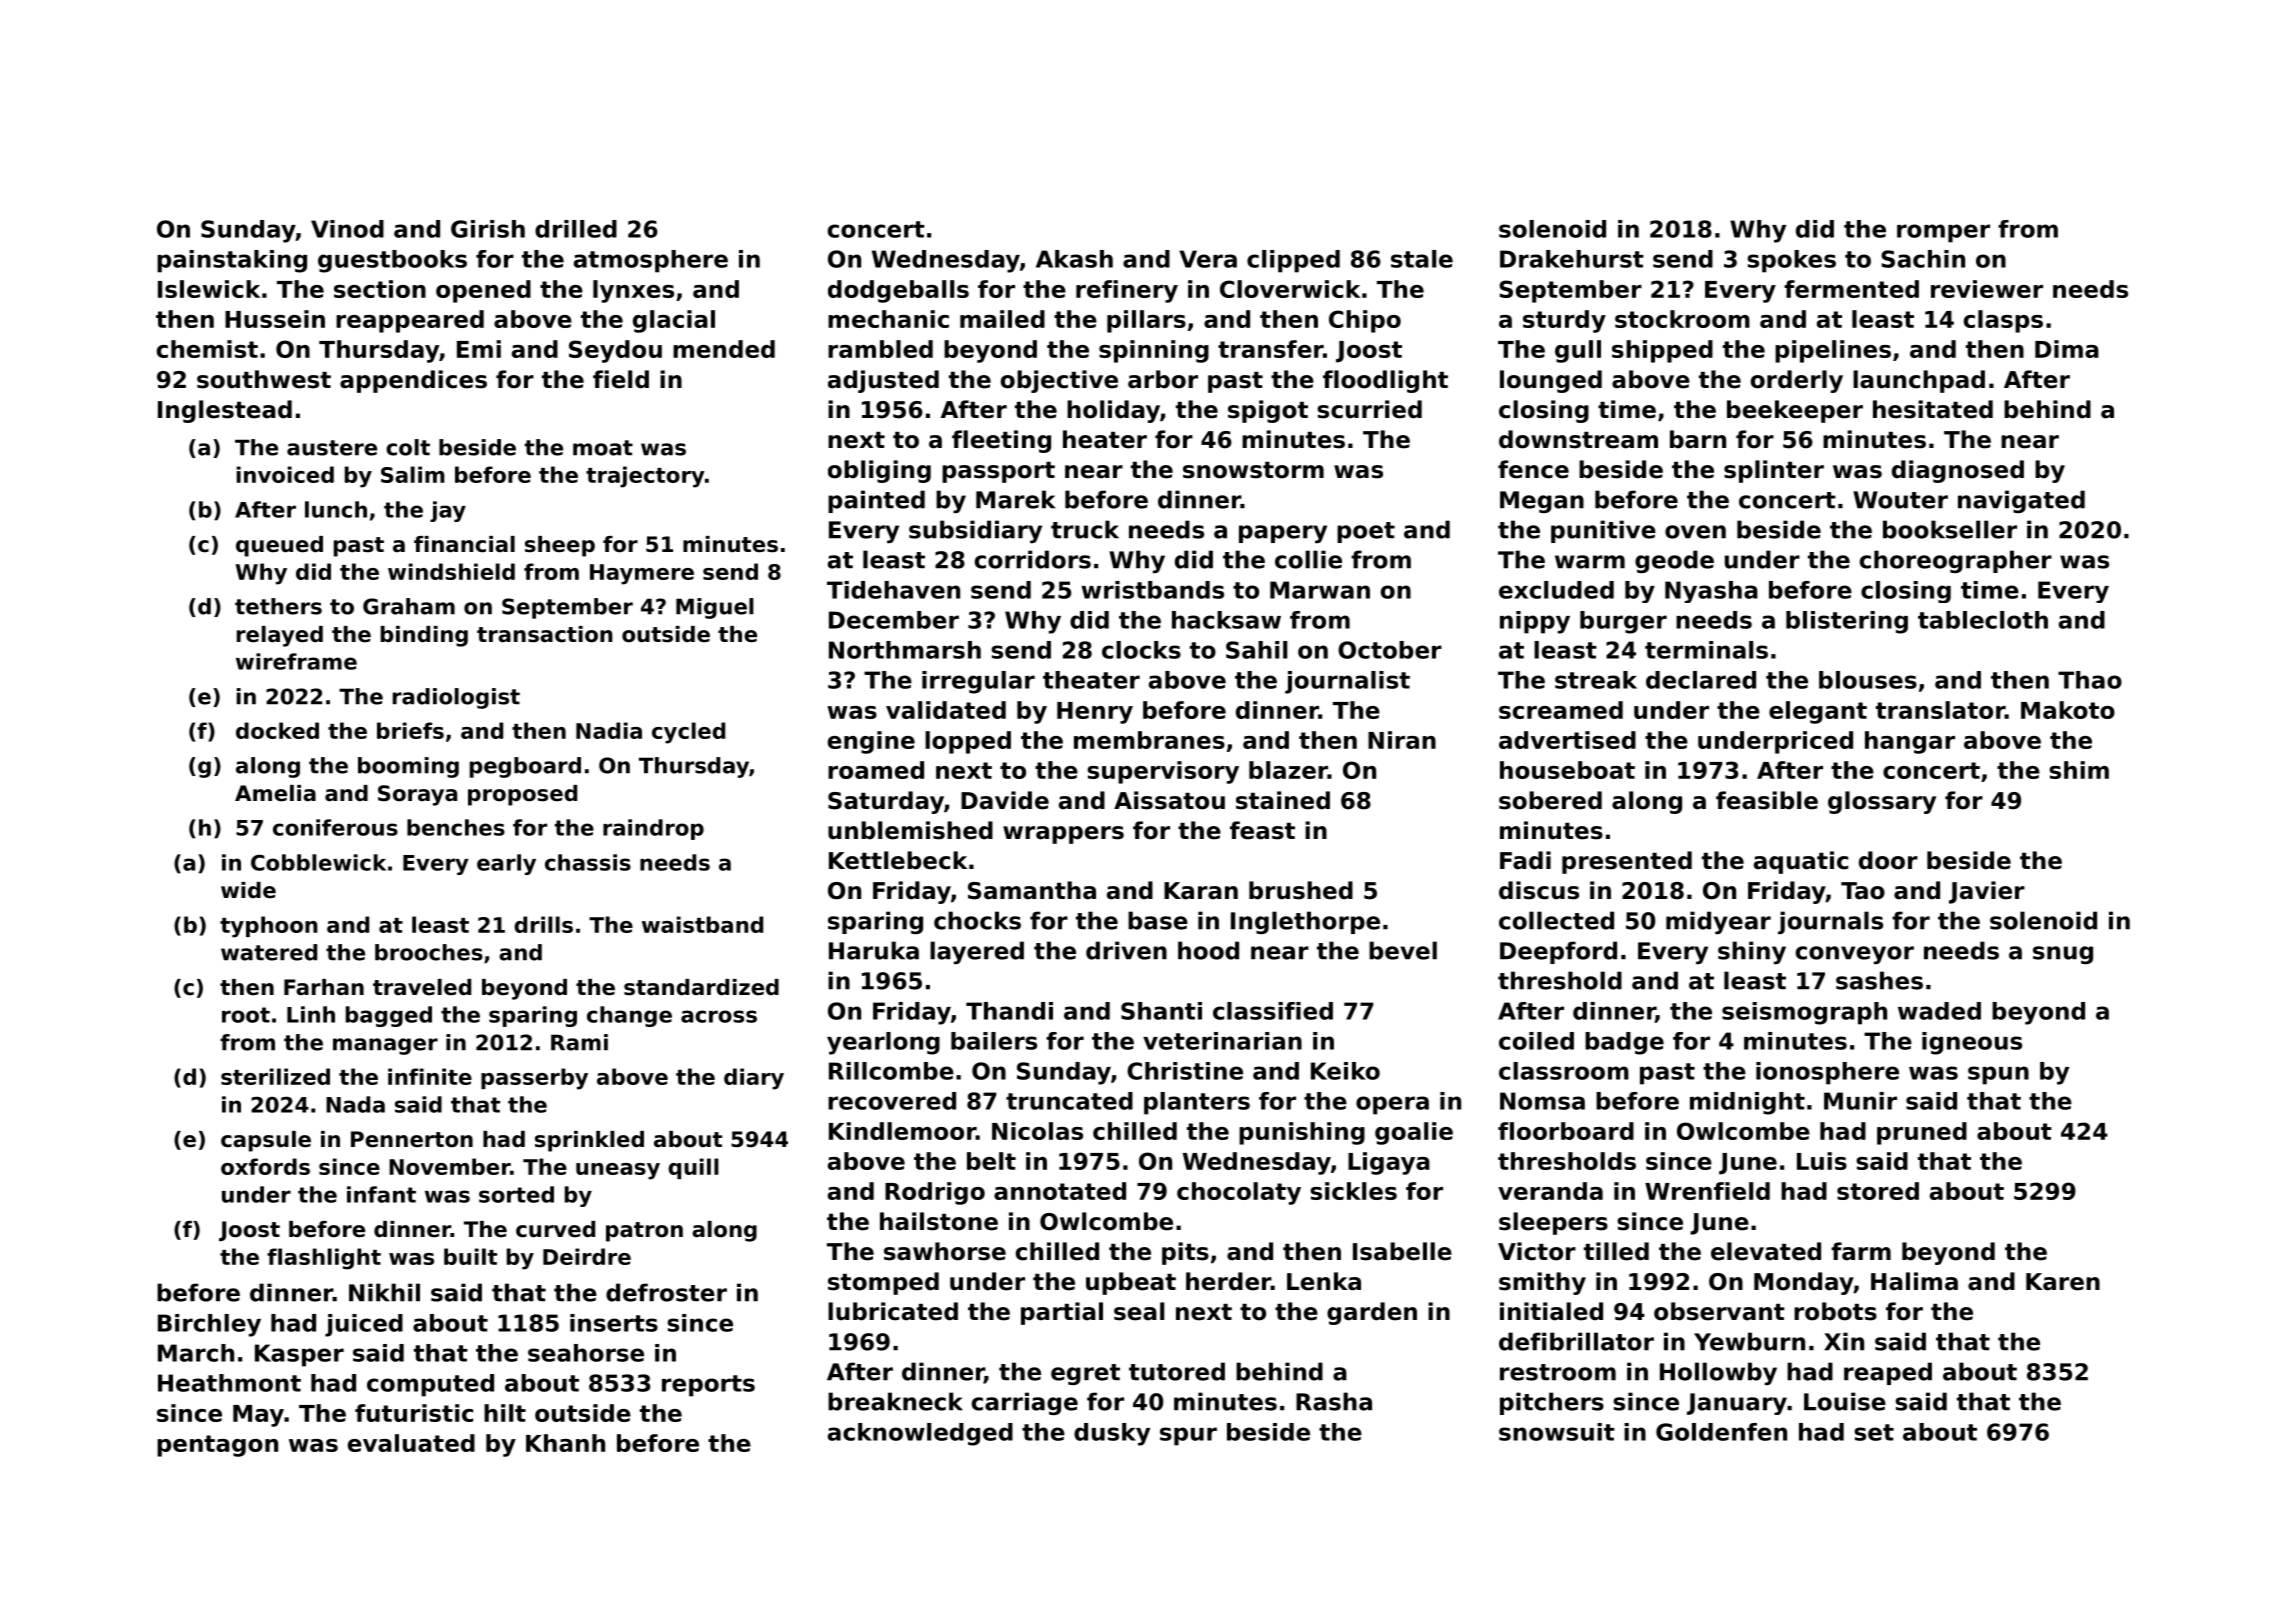 Image resolution: width=2292 pixels, height=1620 pixels. Describe the element at coordinates (1536, 1041) in the page. I see `coiled` at that location.
